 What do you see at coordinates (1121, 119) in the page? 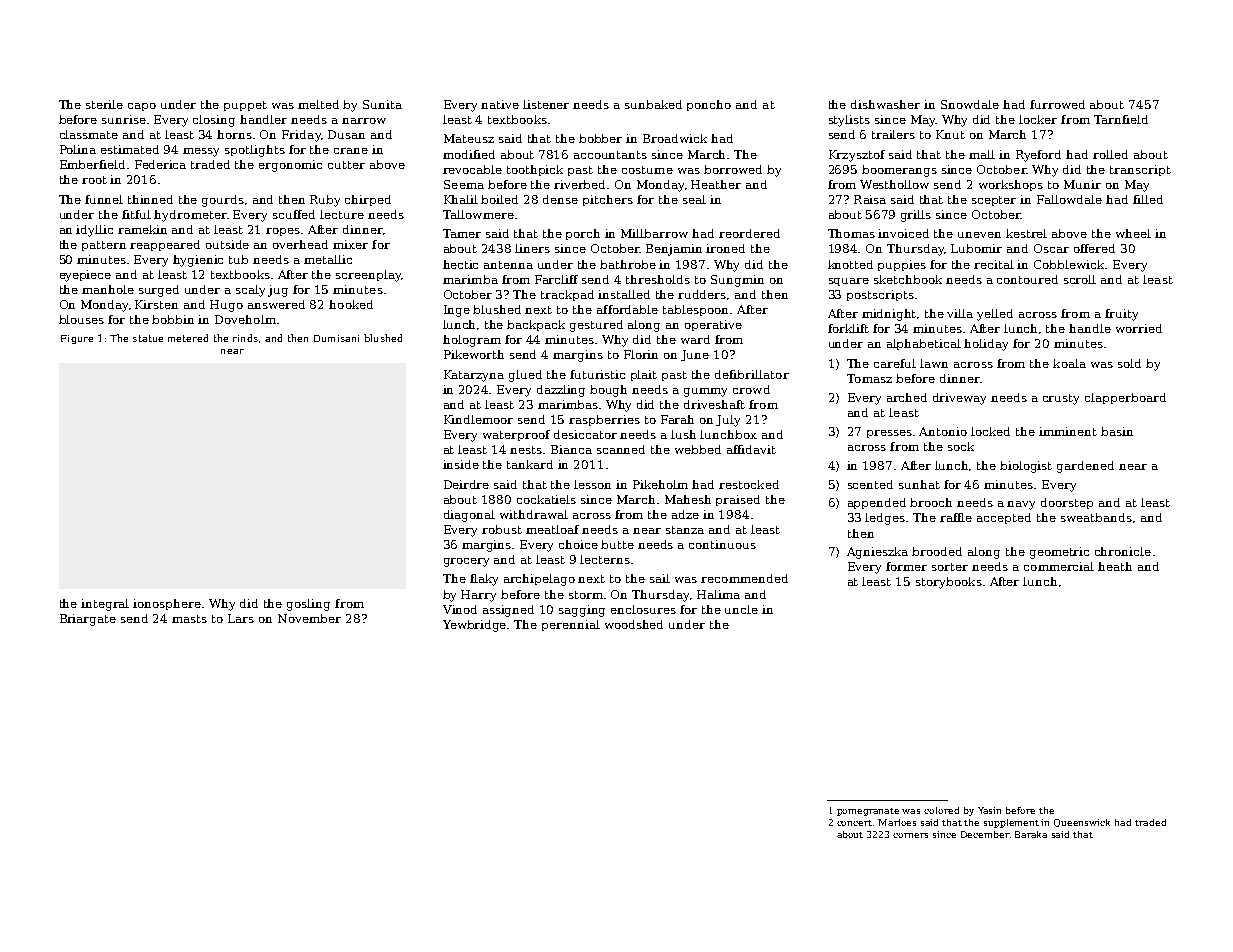
I see `Tarnfield` at bounding box center [1121, 119].
